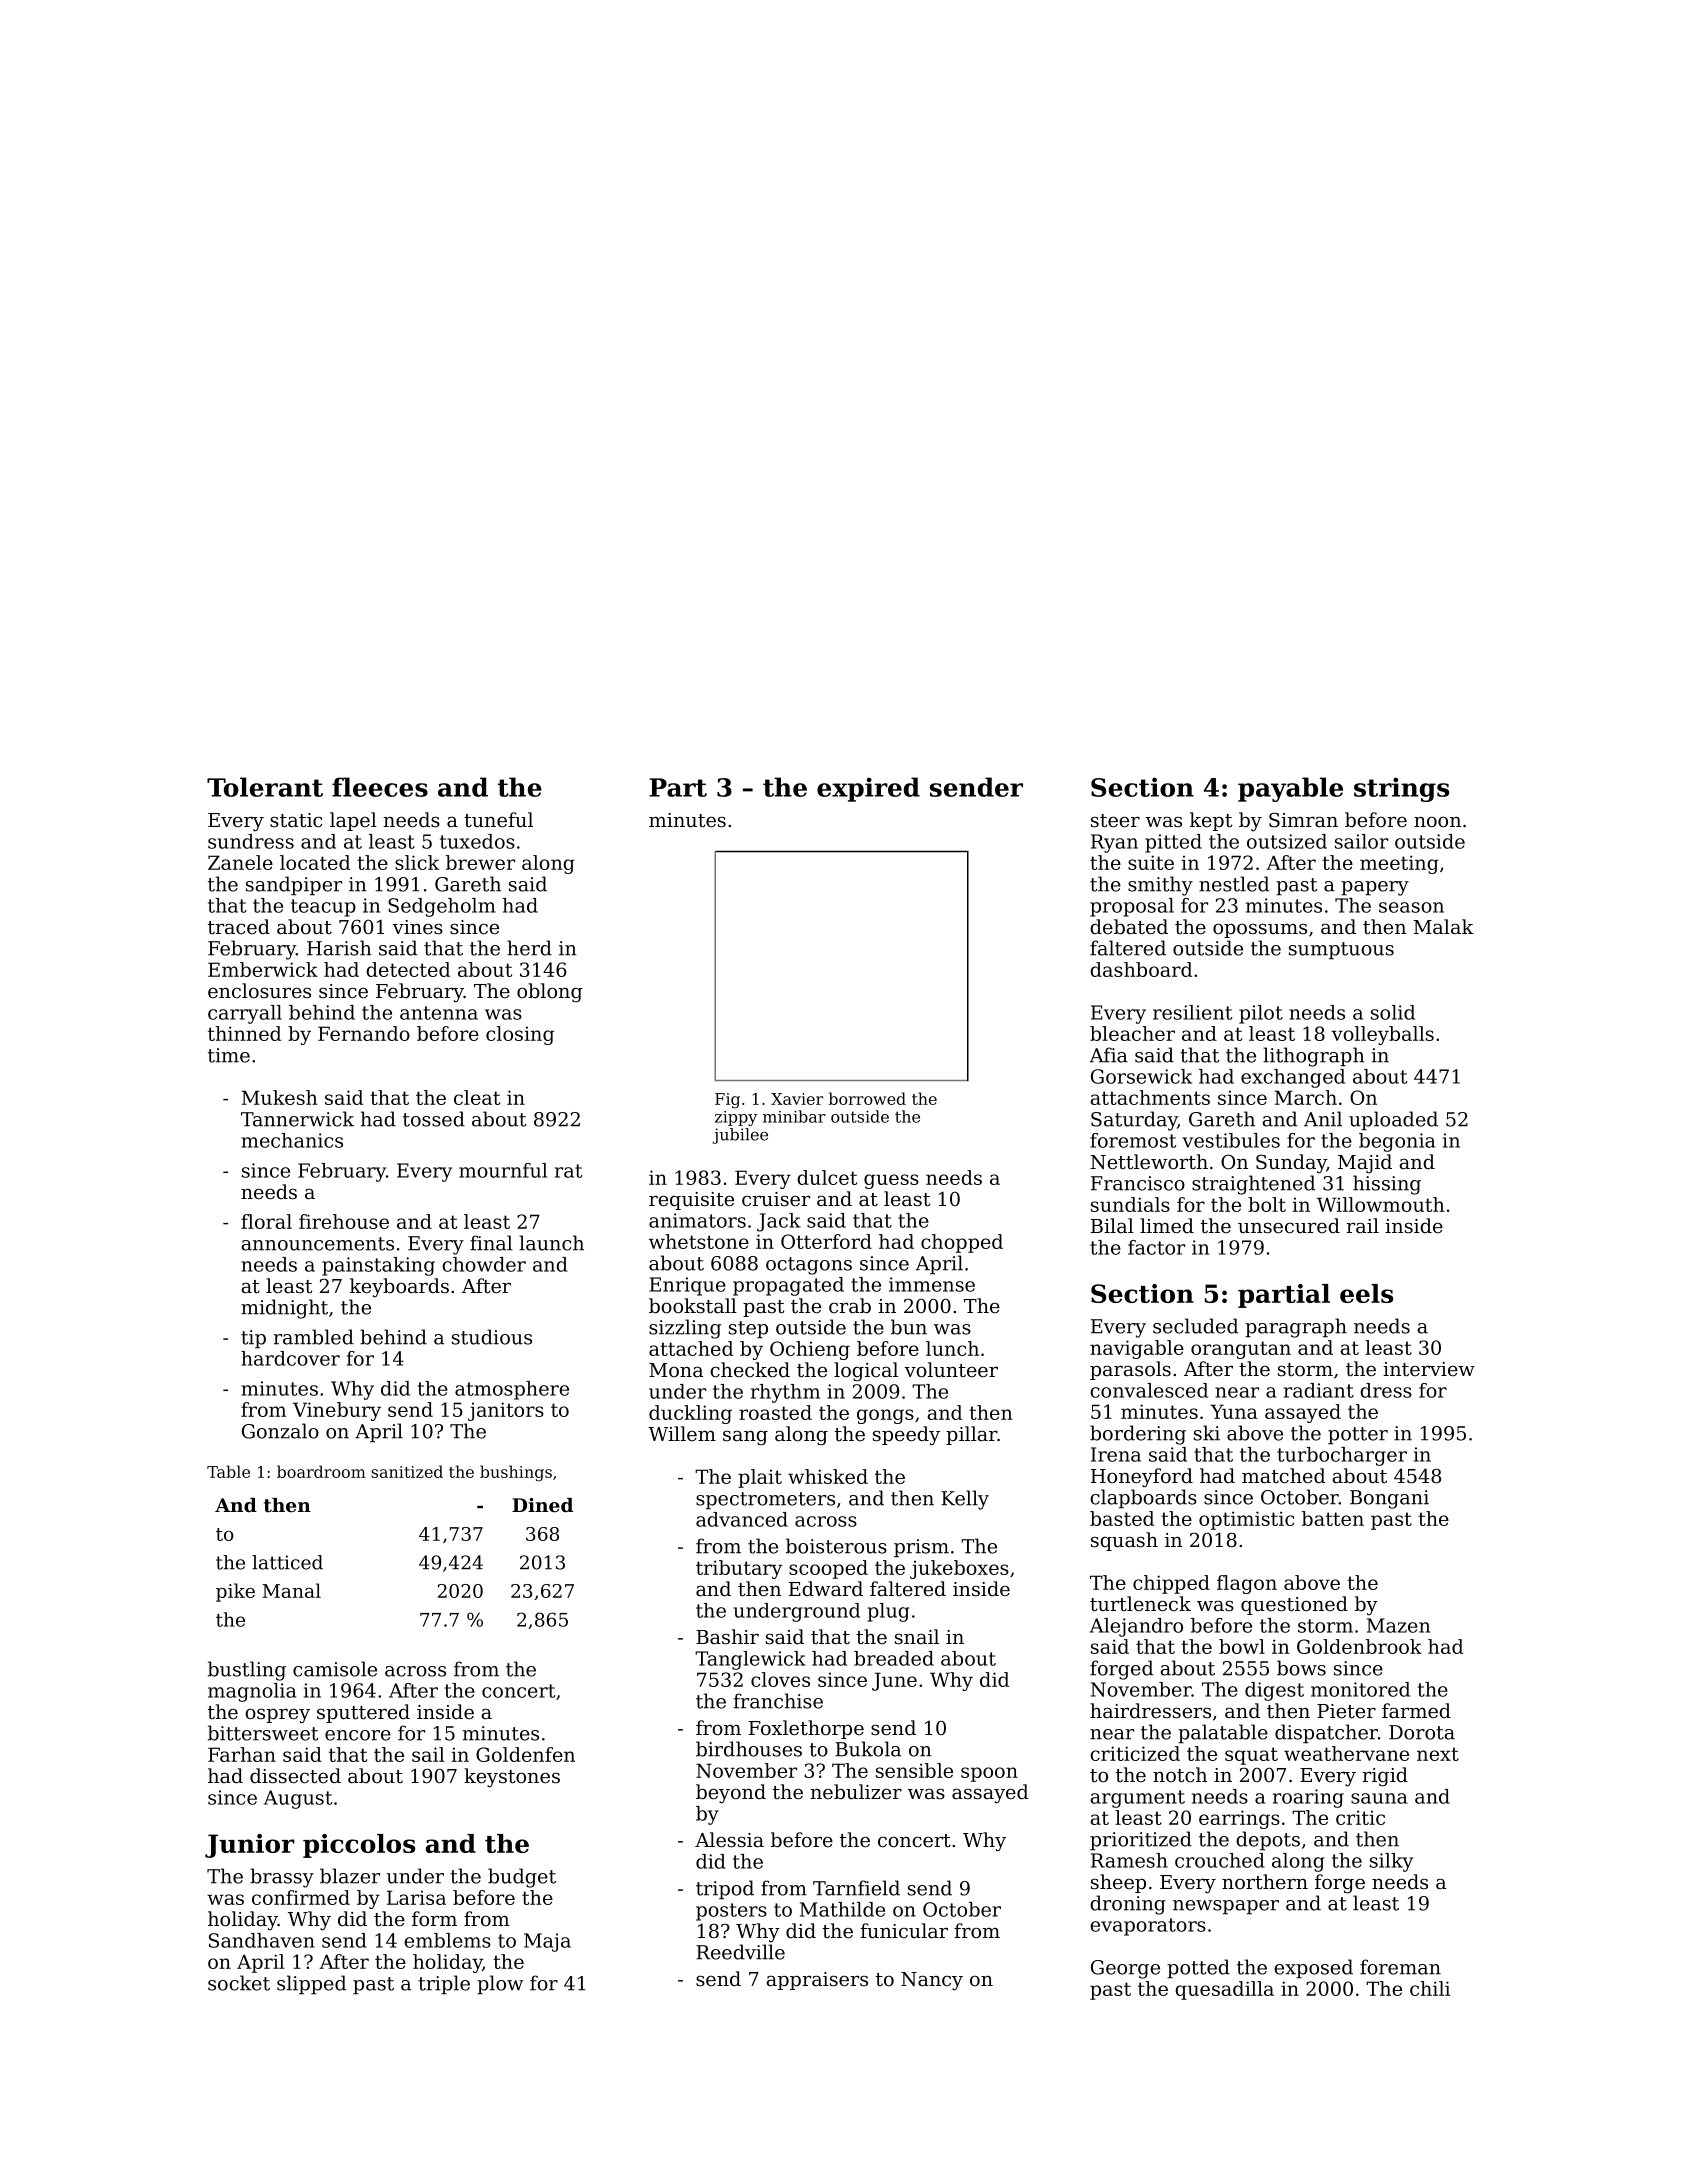  What do you see at coordinates (311, 1985) in the screenshot?
I see `slipped` at bounding box center [311, 1985].
